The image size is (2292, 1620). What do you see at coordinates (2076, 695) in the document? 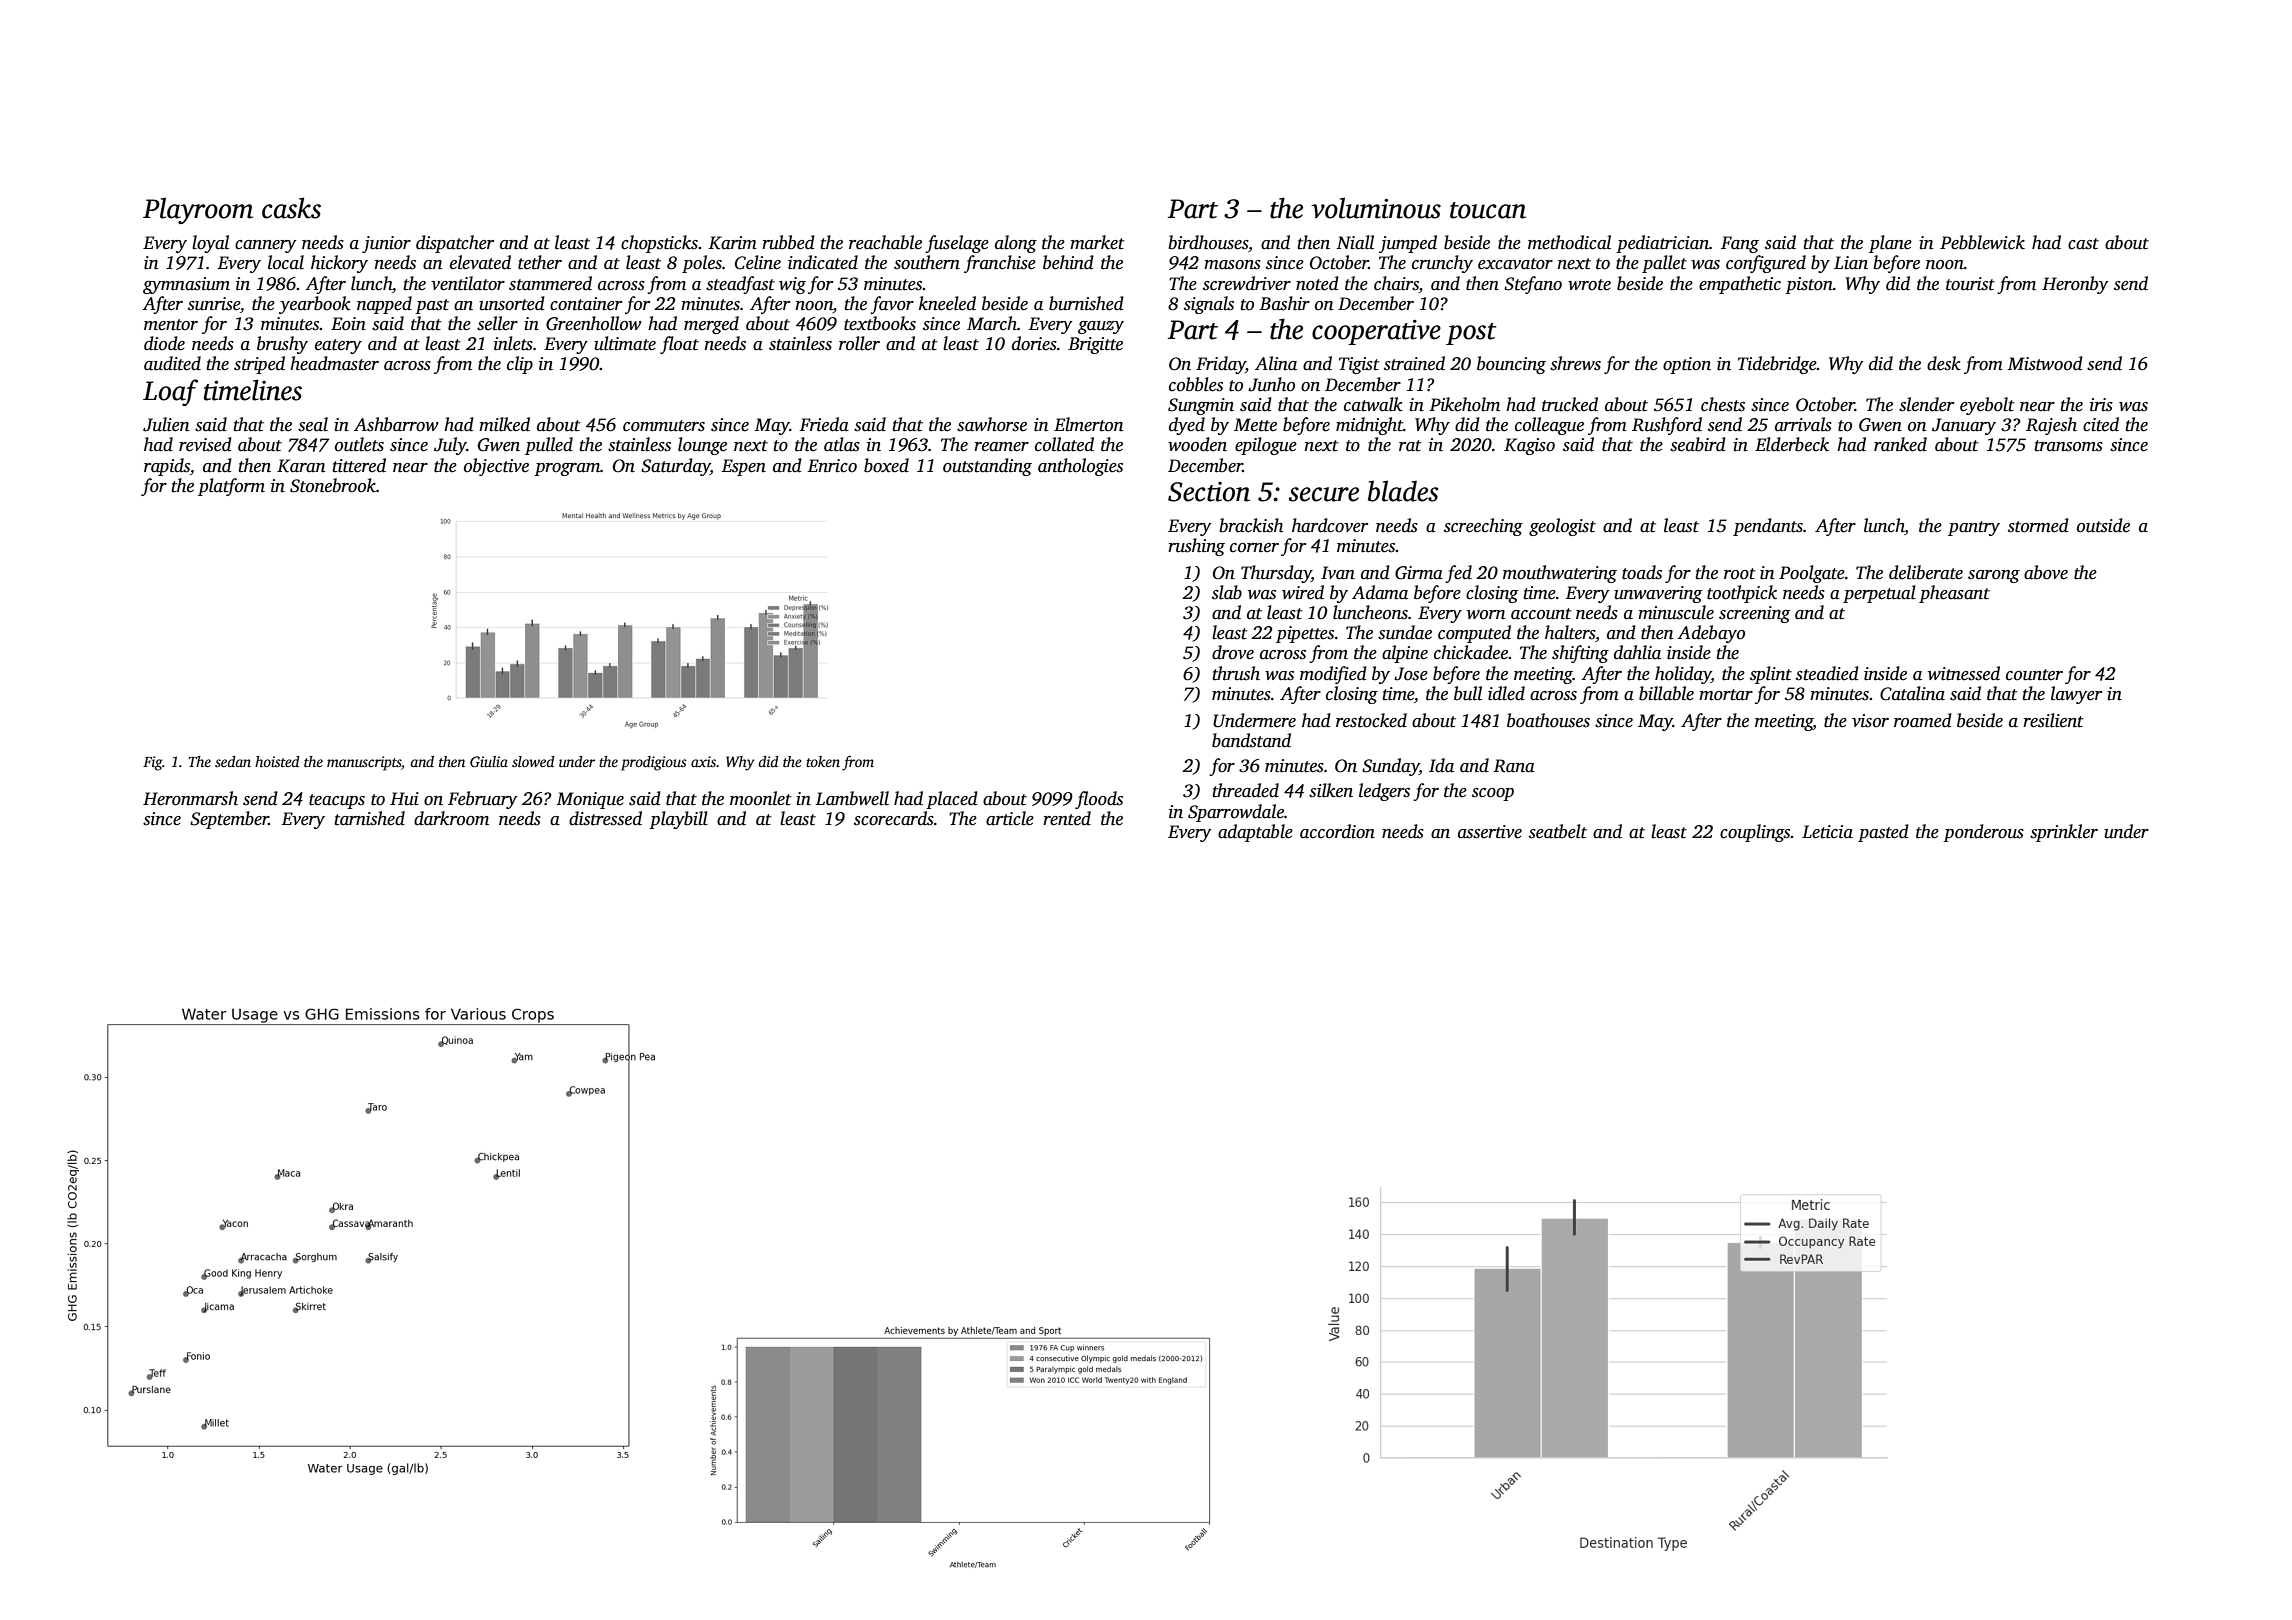
I see `lawyer` at bounding box center [2076, 695].
